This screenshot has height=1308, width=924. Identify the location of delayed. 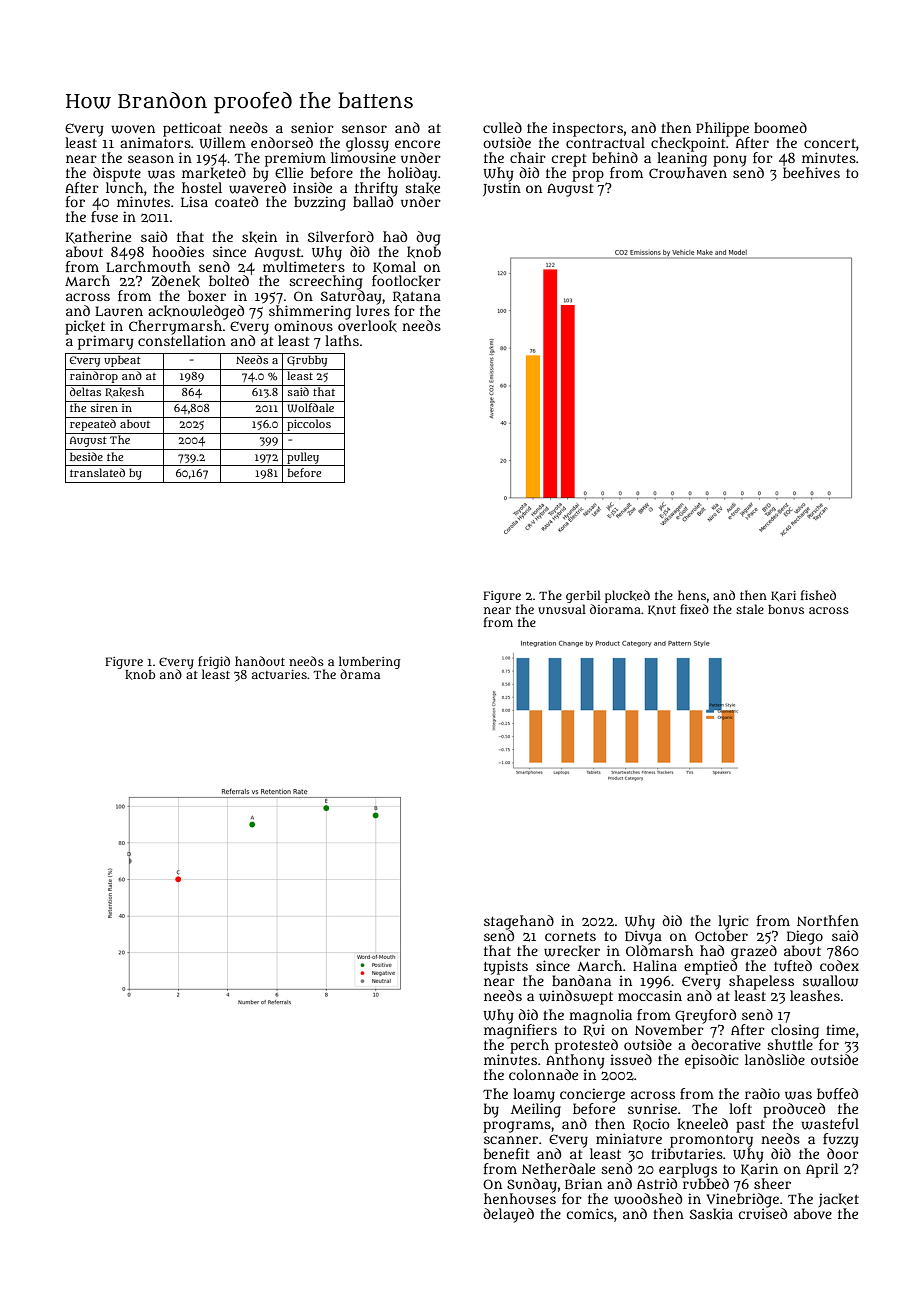
(508, 1215).
